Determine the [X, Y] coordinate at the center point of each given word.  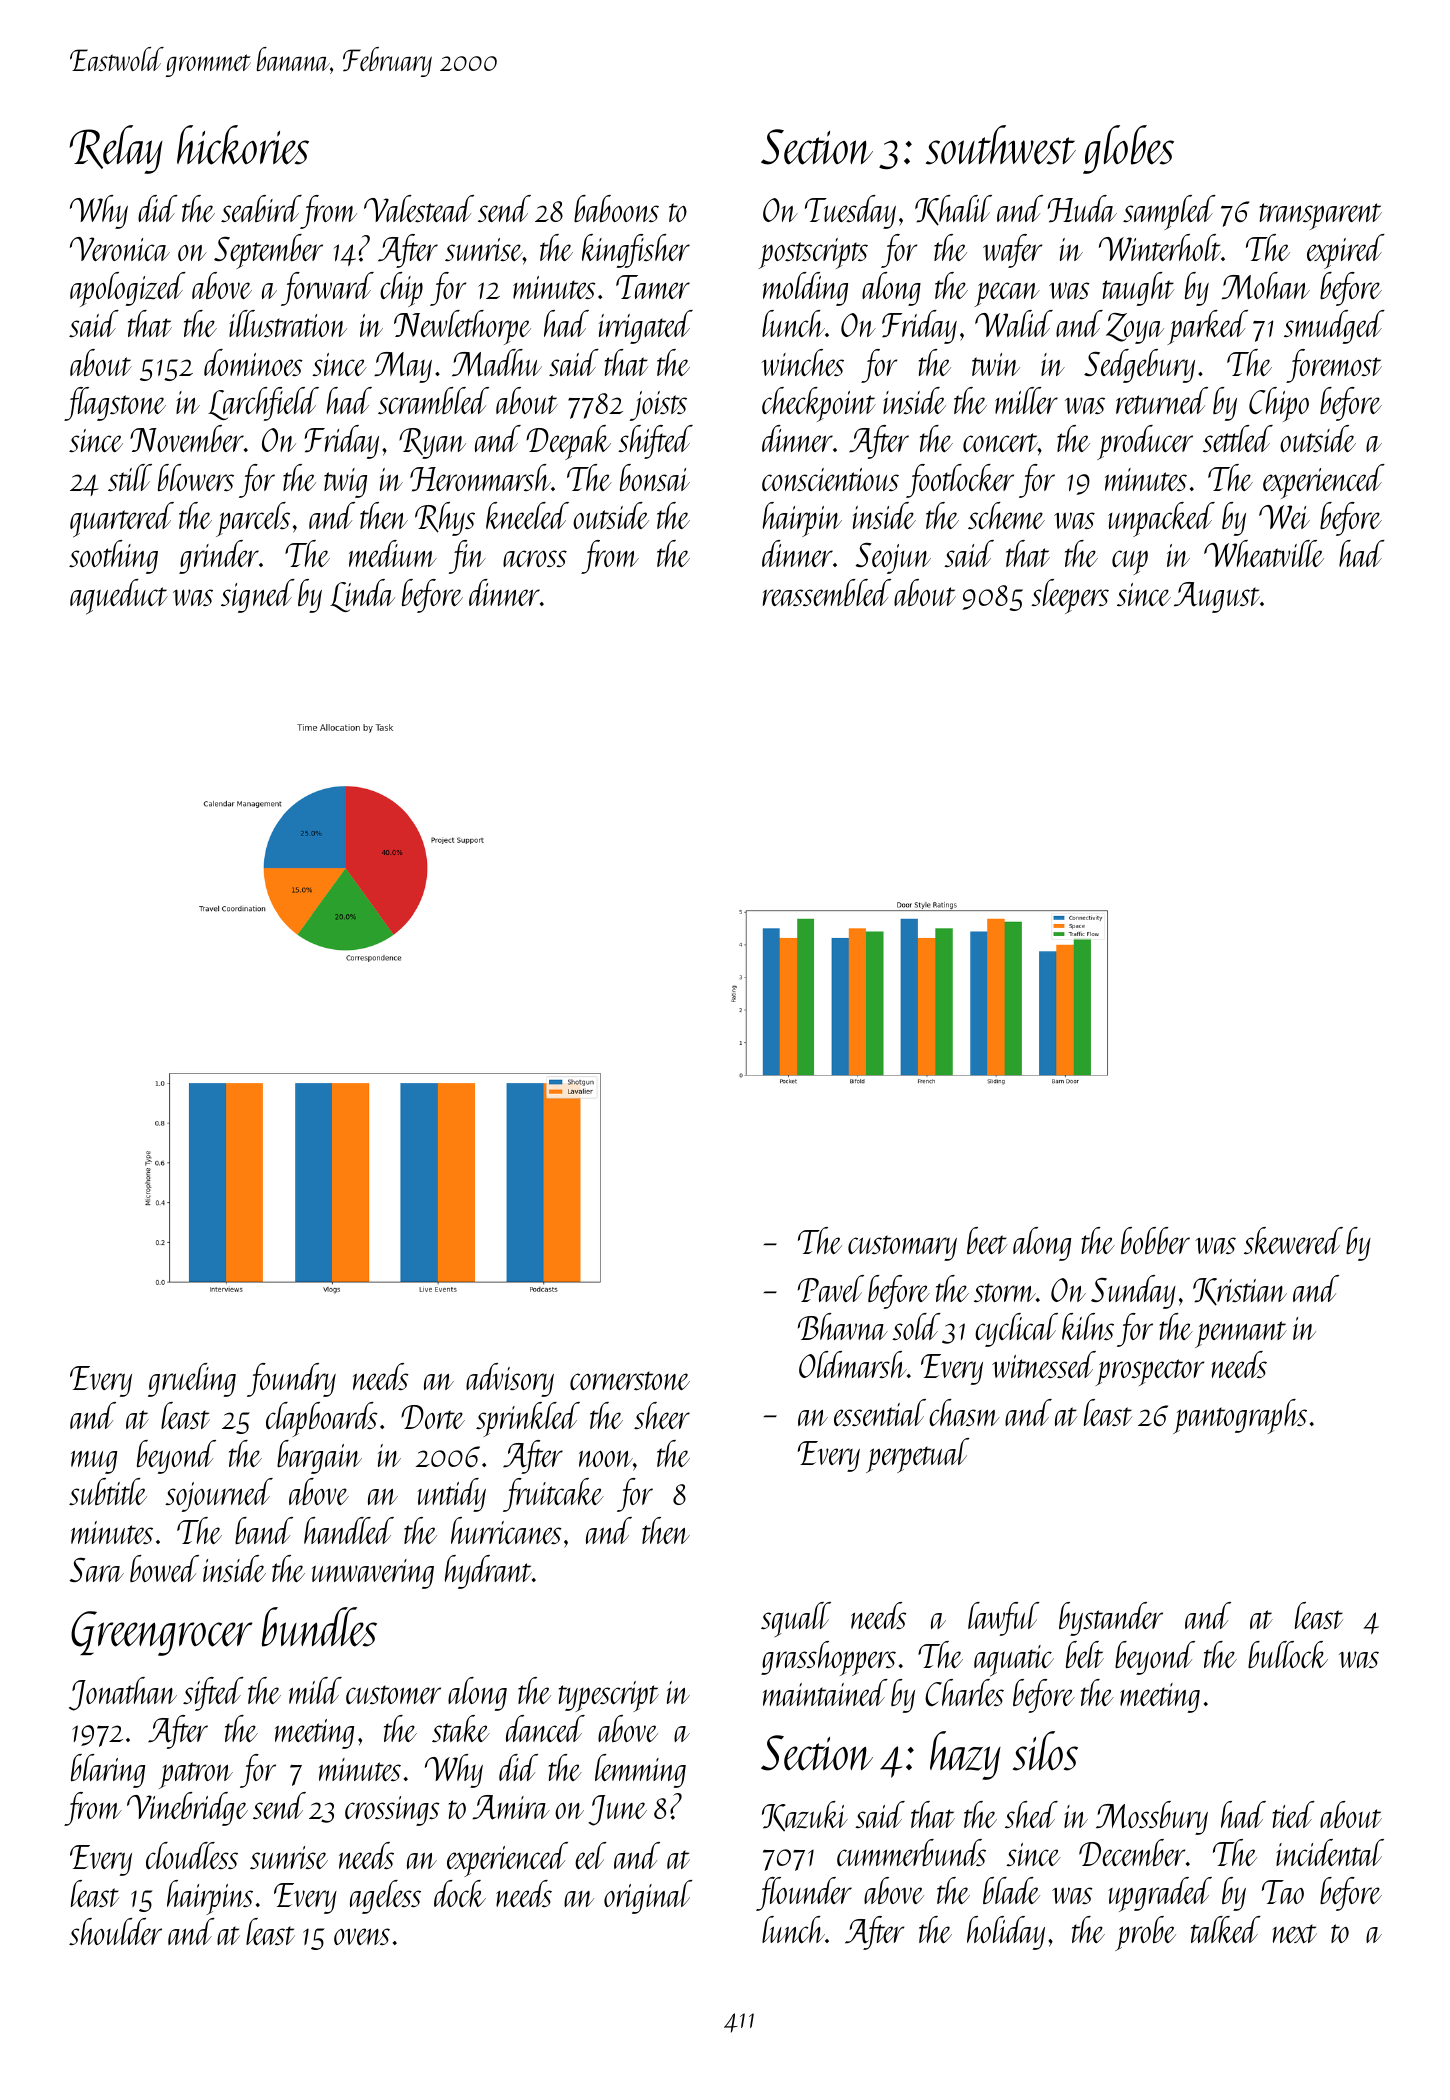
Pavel [831, 1288]
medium [393, 553]
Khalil [953, 210]
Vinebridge [187, 1809]
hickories [243, 145]
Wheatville [1264, 553]
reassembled [827, 592]
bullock [1288, 1654]
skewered [1293, 1240]
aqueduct [119, 597]
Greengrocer [162, 1633]
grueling [192, 1380]
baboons [616, 208]
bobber [1155, 1240]
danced [545, 1728]
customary [902, 1248]
